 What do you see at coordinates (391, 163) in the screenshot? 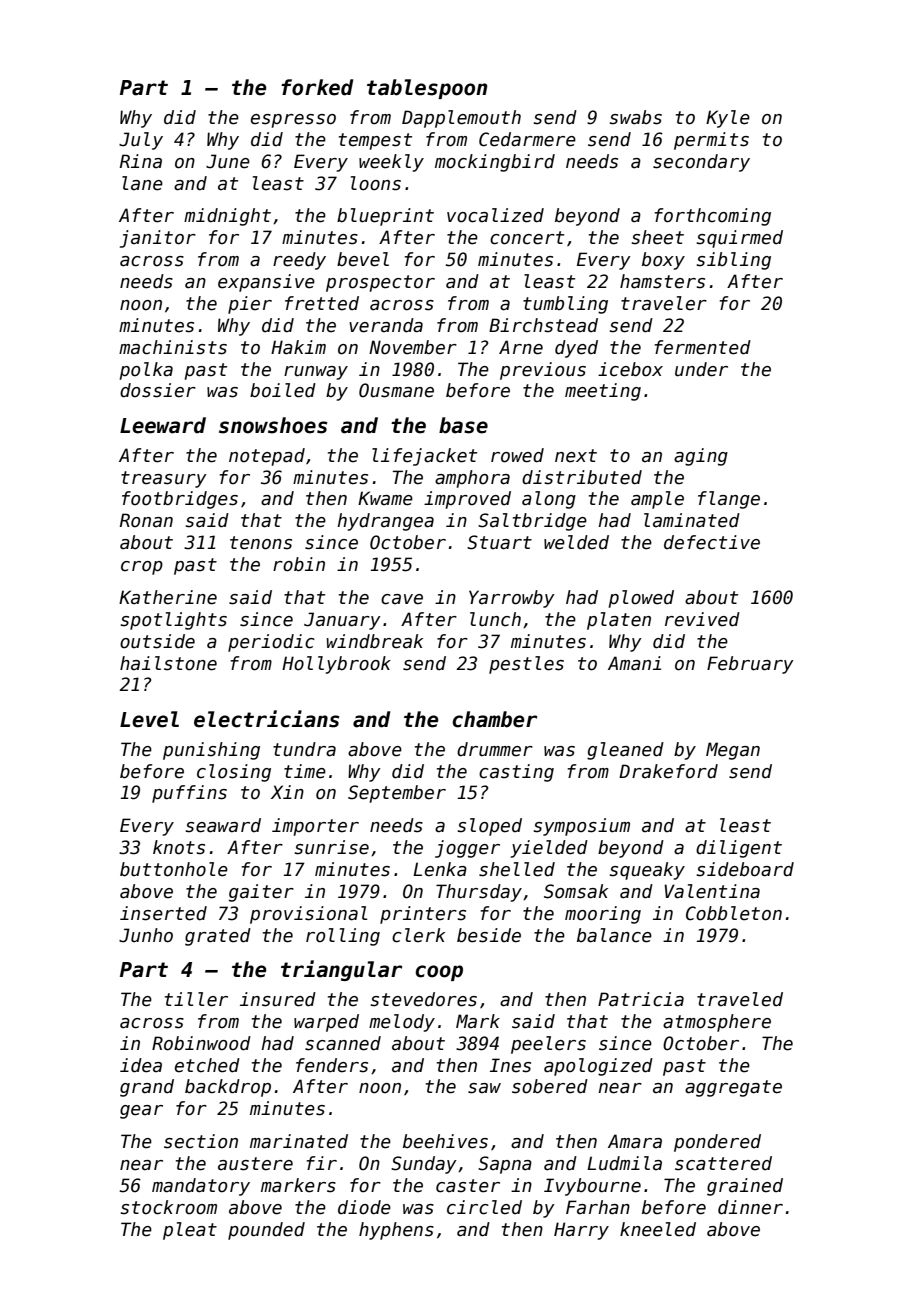
I see `weekly` at bounding box center [391, 163].
